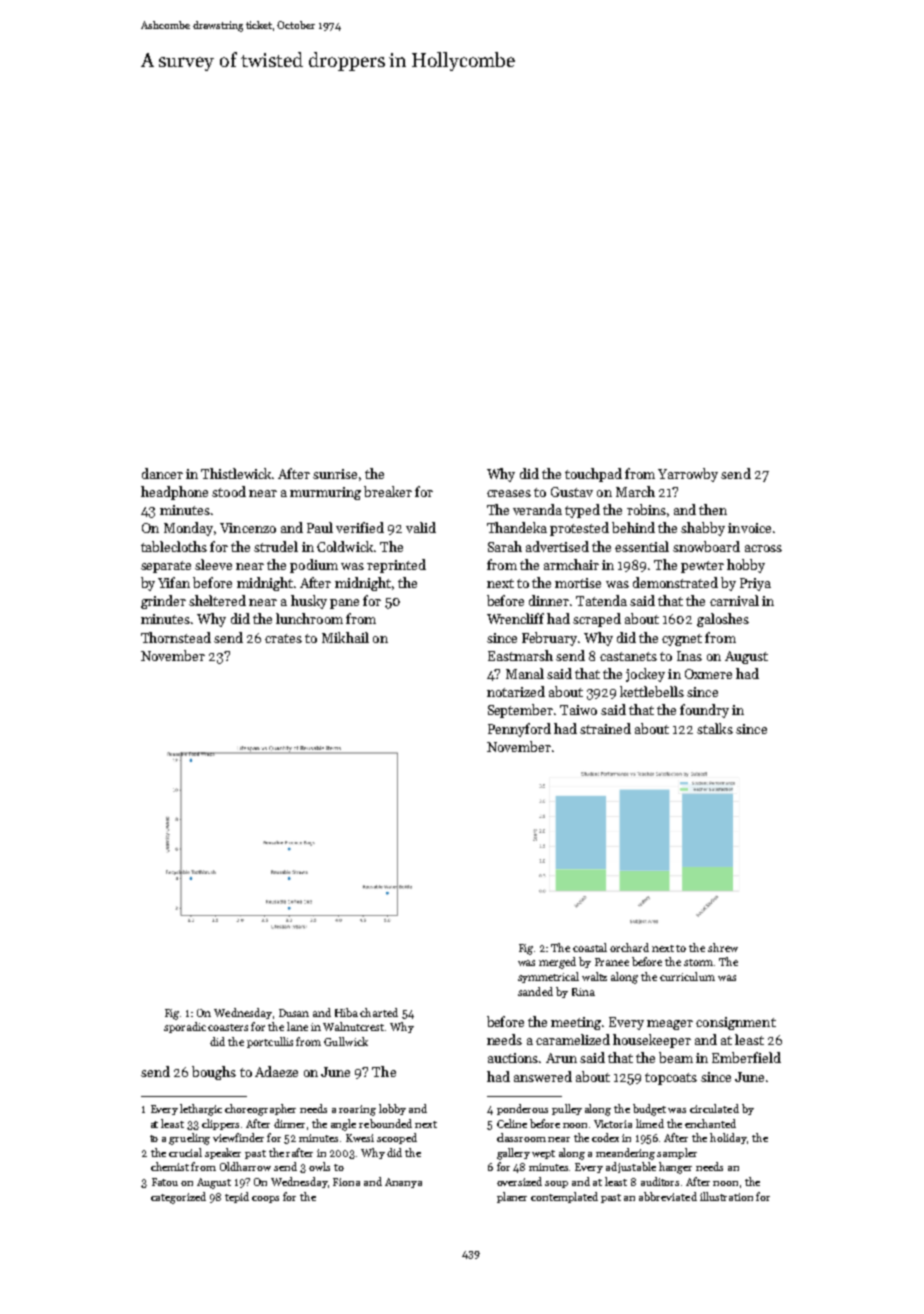  What do you see at coordinates (325, 493) in the document?
I see `murmuring` at bounding box center [325, 493].
